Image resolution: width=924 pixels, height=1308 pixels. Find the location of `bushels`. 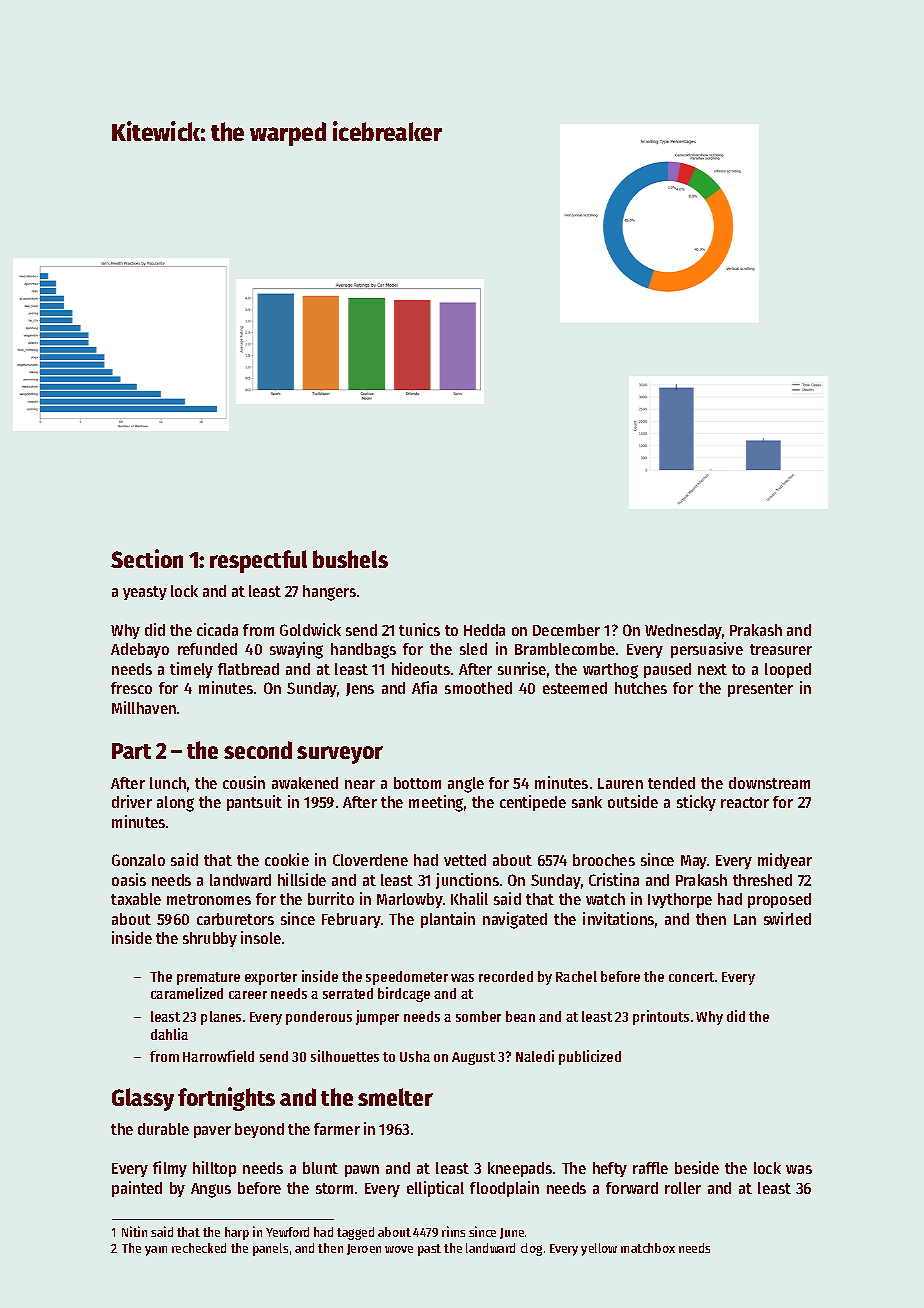

bushels is located at coordinates (350, 559).
